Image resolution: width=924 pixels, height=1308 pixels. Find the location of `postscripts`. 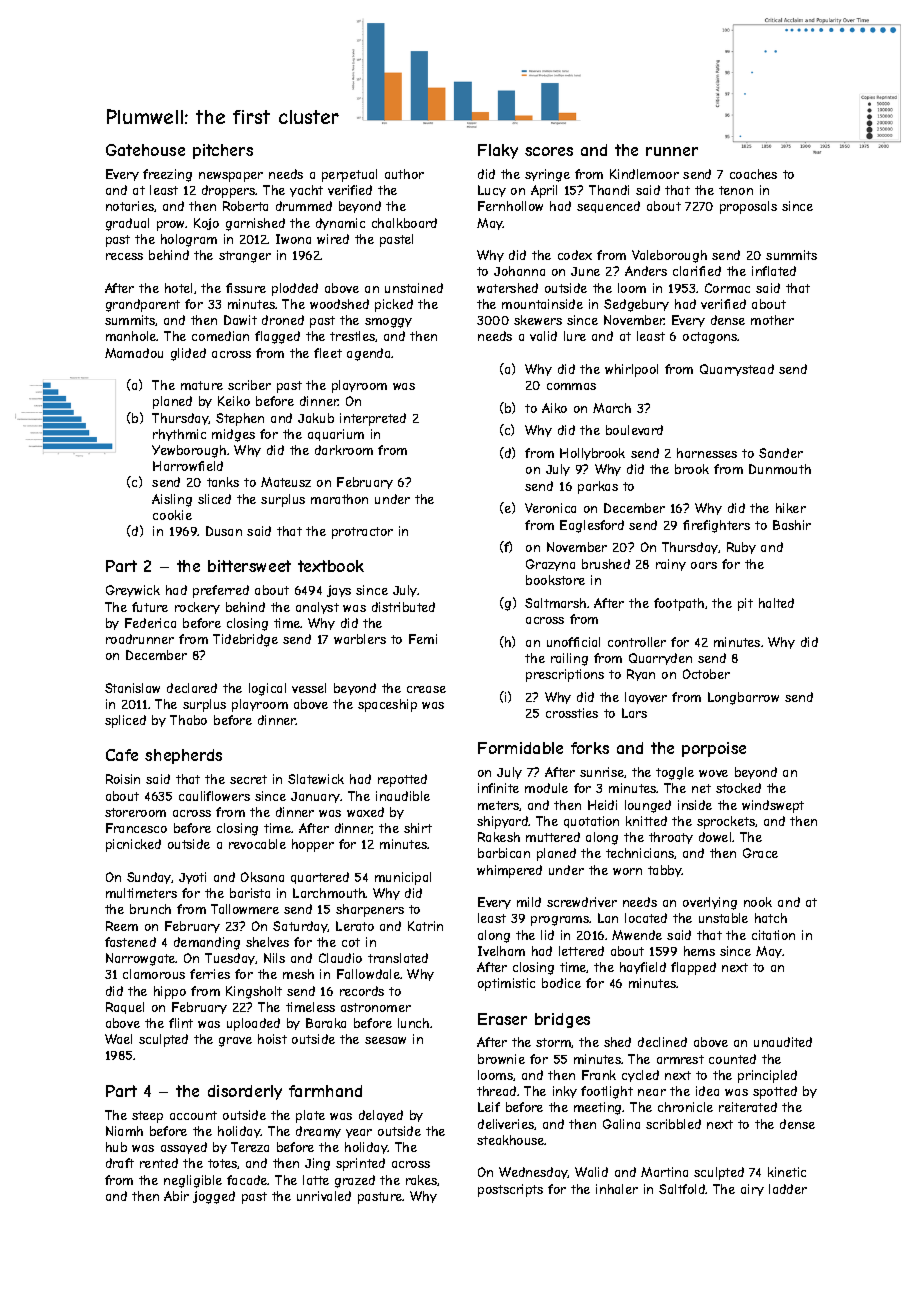

postscripts is located at coordinates (510, 1190).
